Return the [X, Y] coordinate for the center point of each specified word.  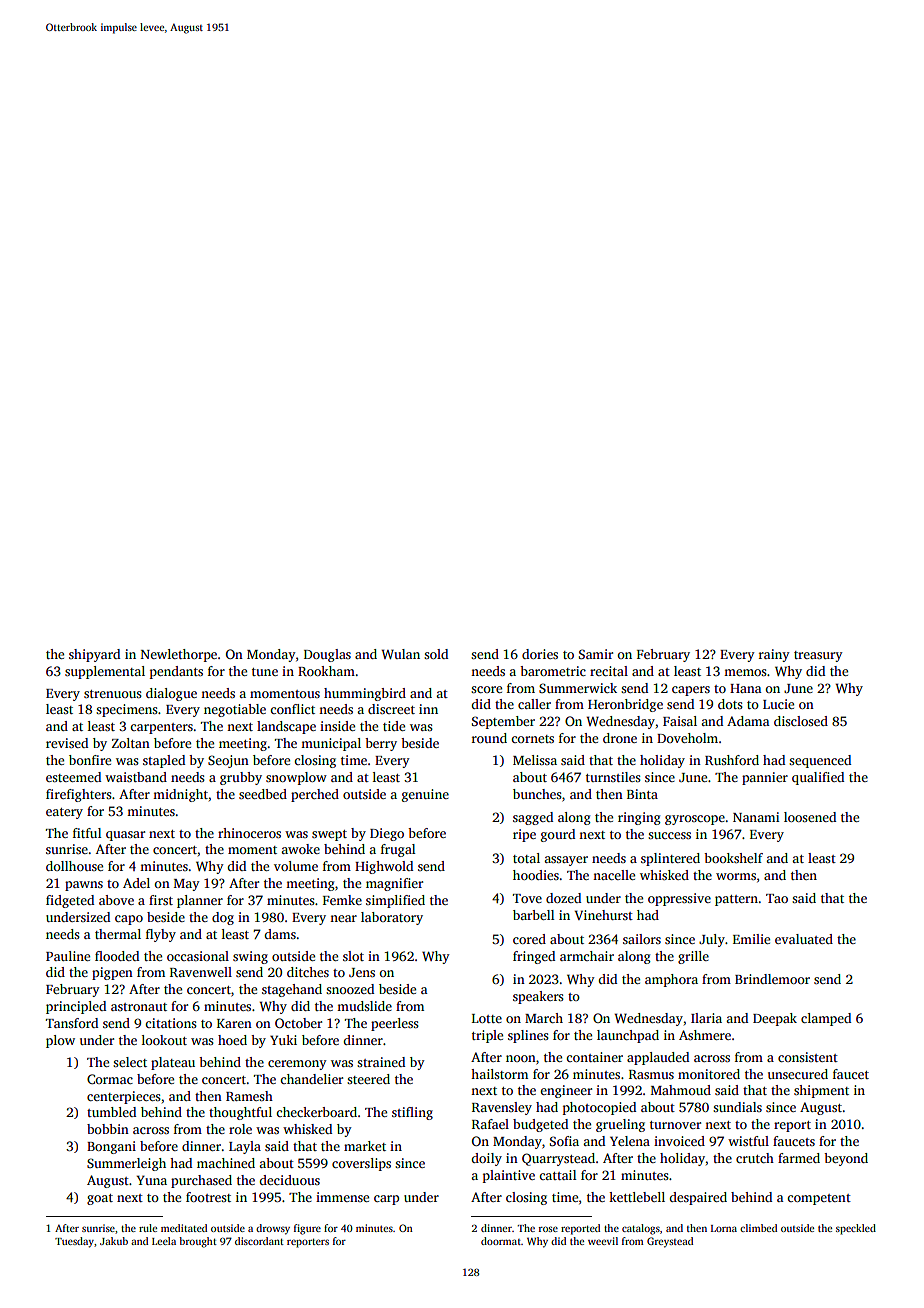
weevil [603, 1241]
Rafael [490, 1124]
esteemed [73, 777]
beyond [846, 1159]
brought [198, 1242]
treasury [818, 656]
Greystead [670, 1242]
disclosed [801, 721]
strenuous [113, 694]
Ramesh [249, 1096]
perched [315, 795]
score [486, 689]
